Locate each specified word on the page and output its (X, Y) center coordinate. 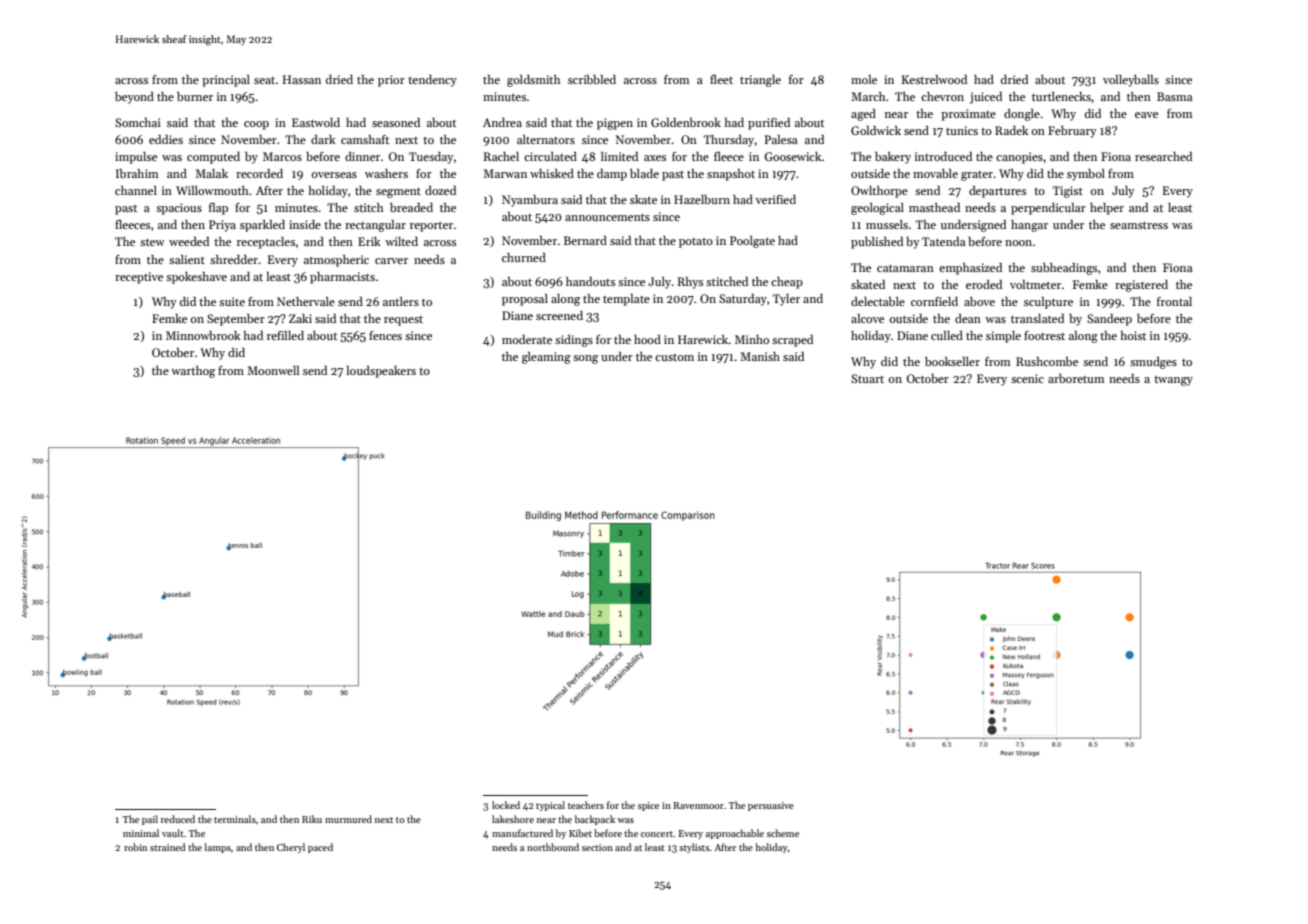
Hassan (302, 79)
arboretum (1076, 378)
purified (769, 124)
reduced (178, 819)
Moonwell (273, 370)
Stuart (867, 378)
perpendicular (1048, 209)
